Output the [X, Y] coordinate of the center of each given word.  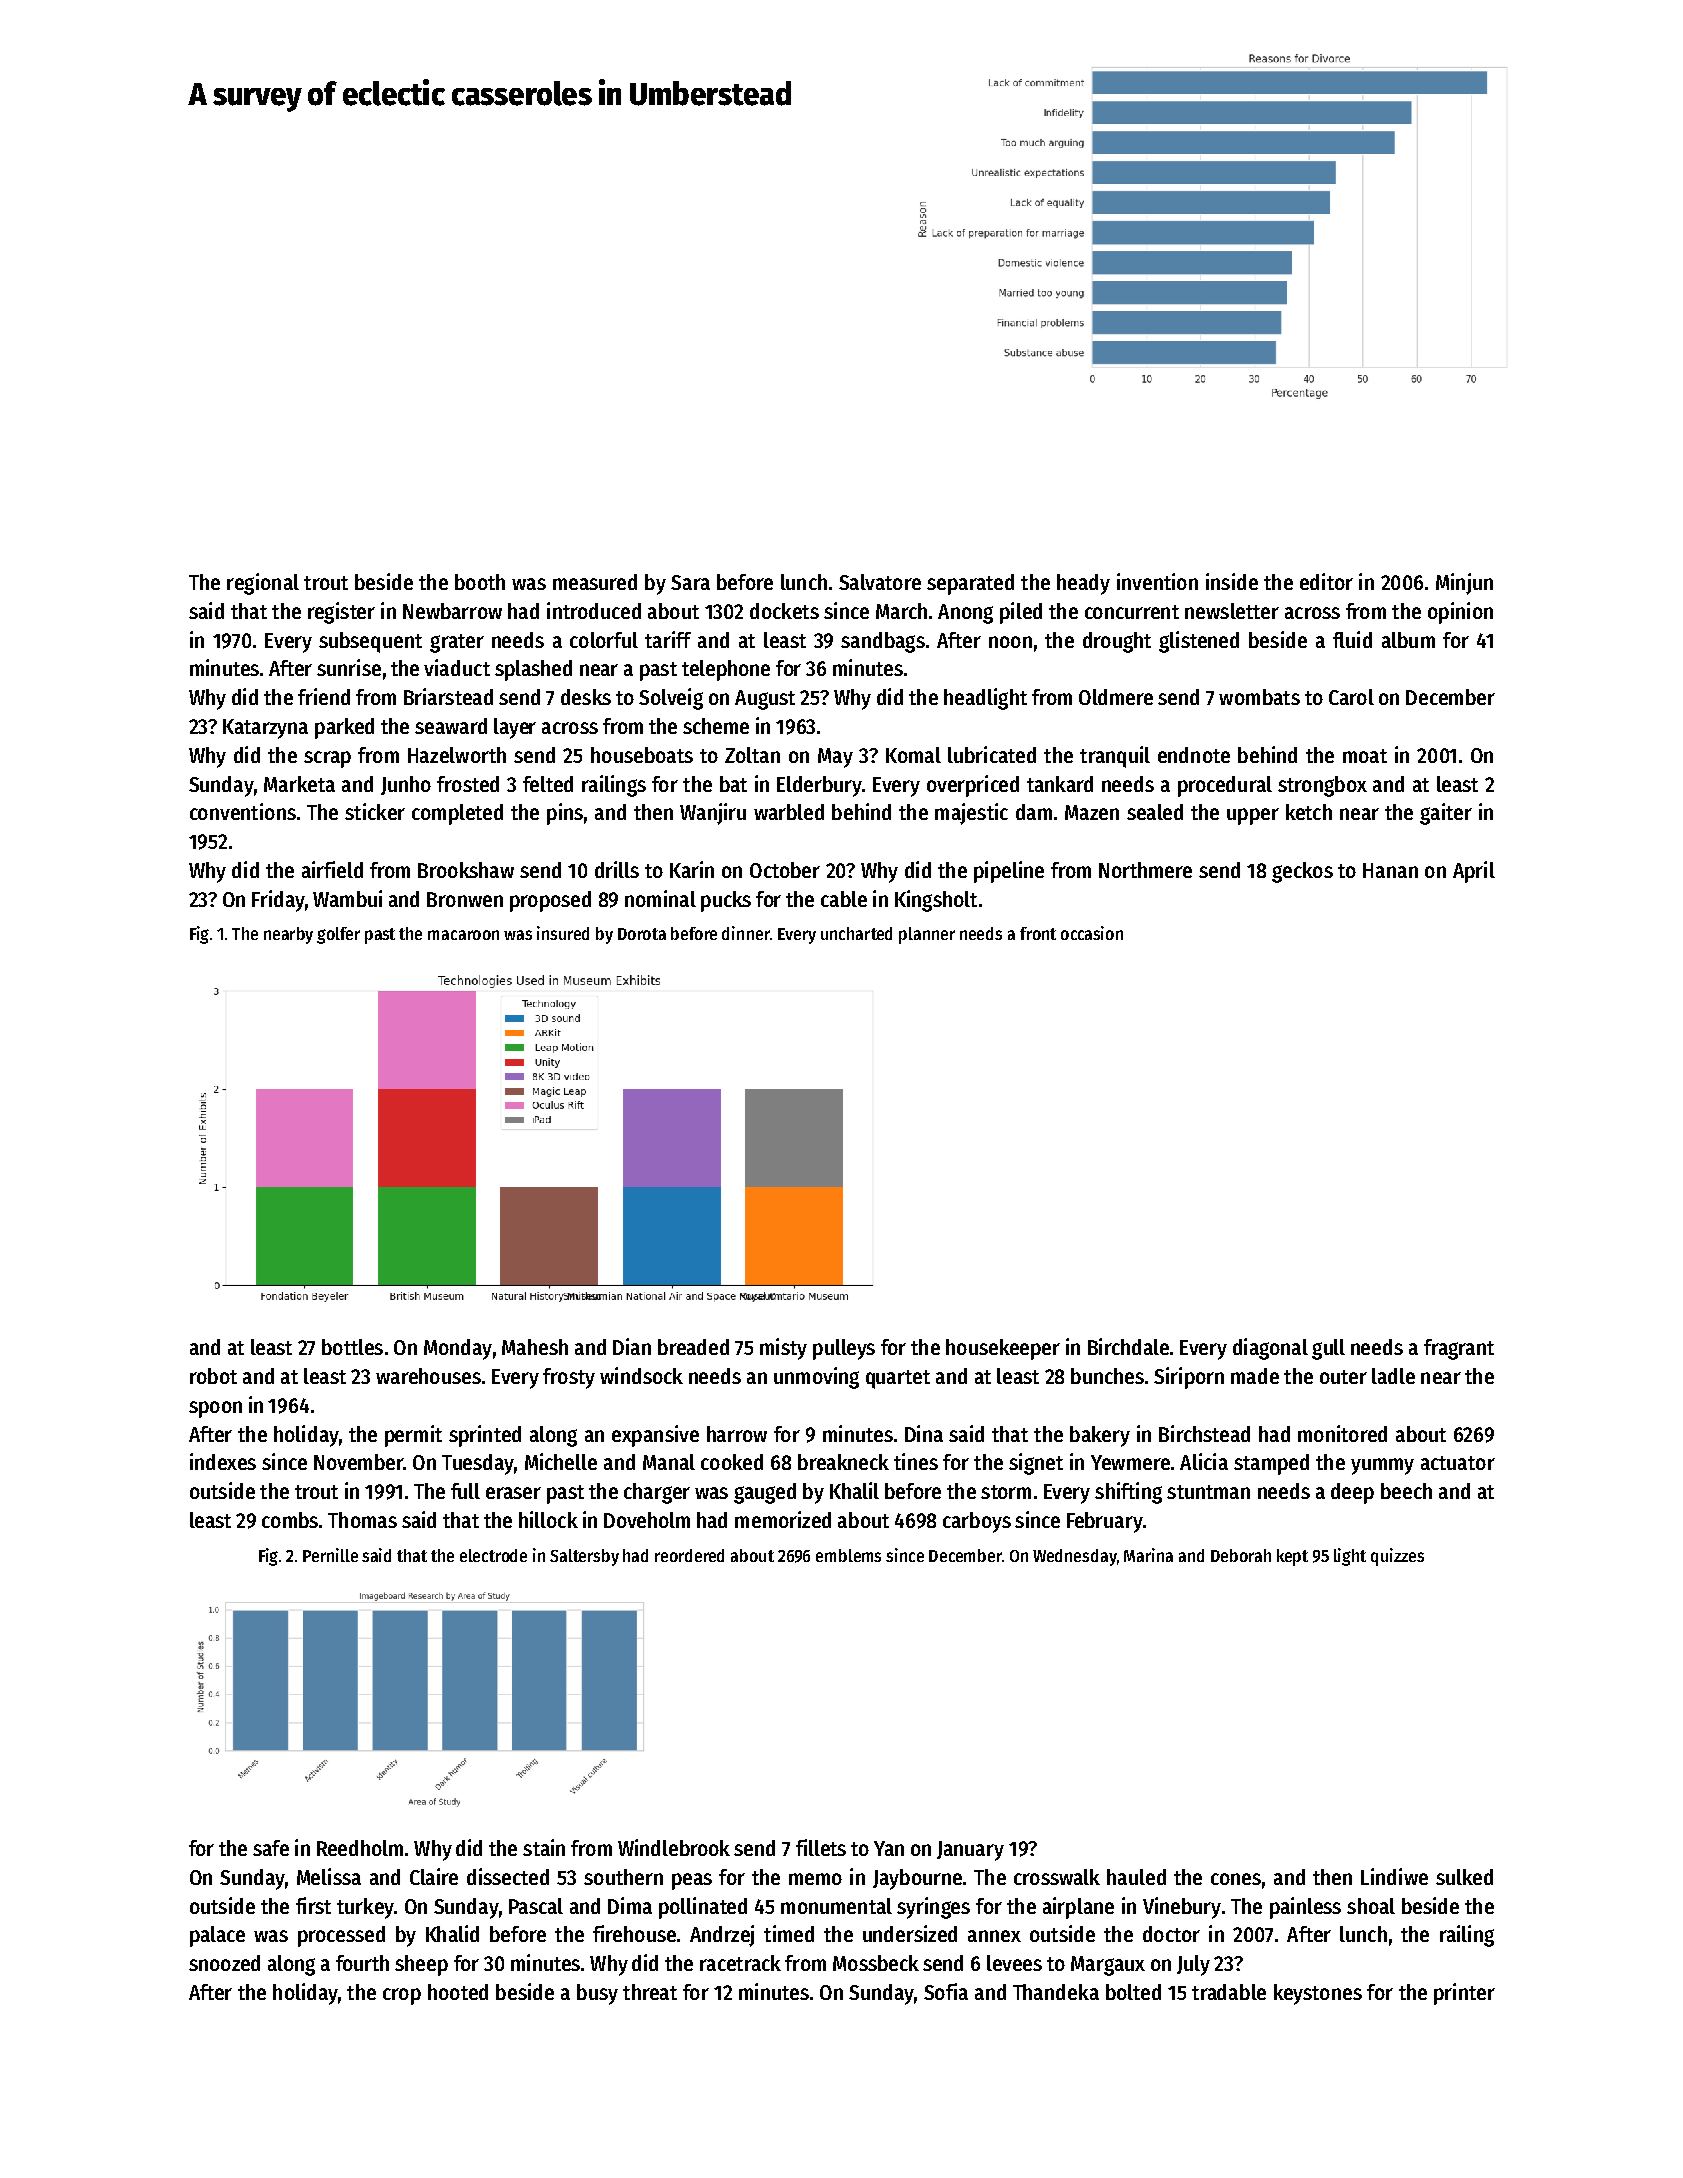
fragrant [1459, 1349]
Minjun [1464, 584]
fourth [362, 1963]
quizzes [1397, 1557]
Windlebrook [674, 1847]
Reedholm [360, 1848]
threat [650, 1992]
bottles [352, 1347]
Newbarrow [452, 611]
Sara [690, 582]
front [1038, 933]
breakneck [843, 1462]
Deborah [1241, 1555]
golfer [338, 935]
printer [1464, 1994]
